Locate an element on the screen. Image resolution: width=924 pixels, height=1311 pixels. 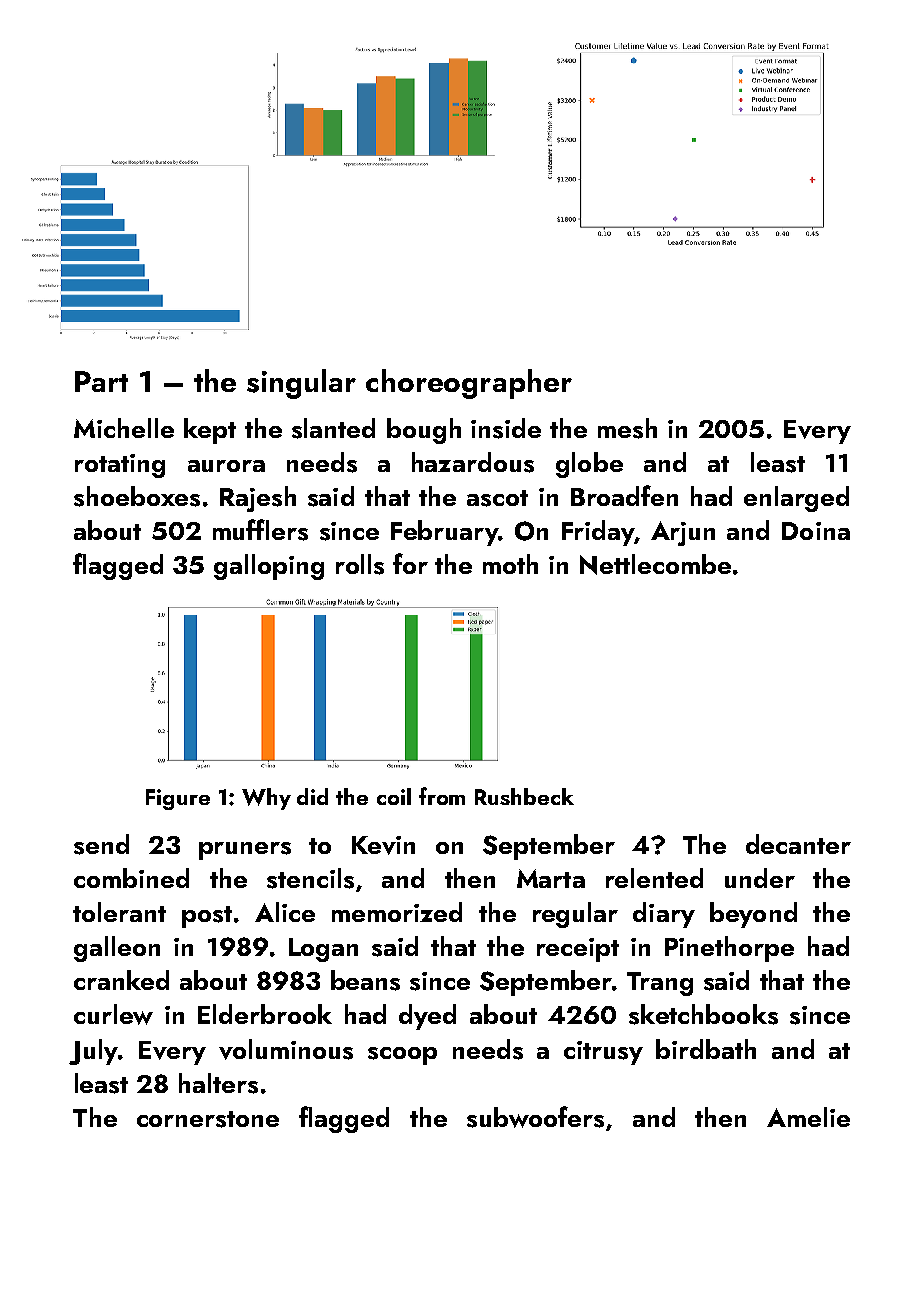
dyed is located at coordinates (427, 1017).
